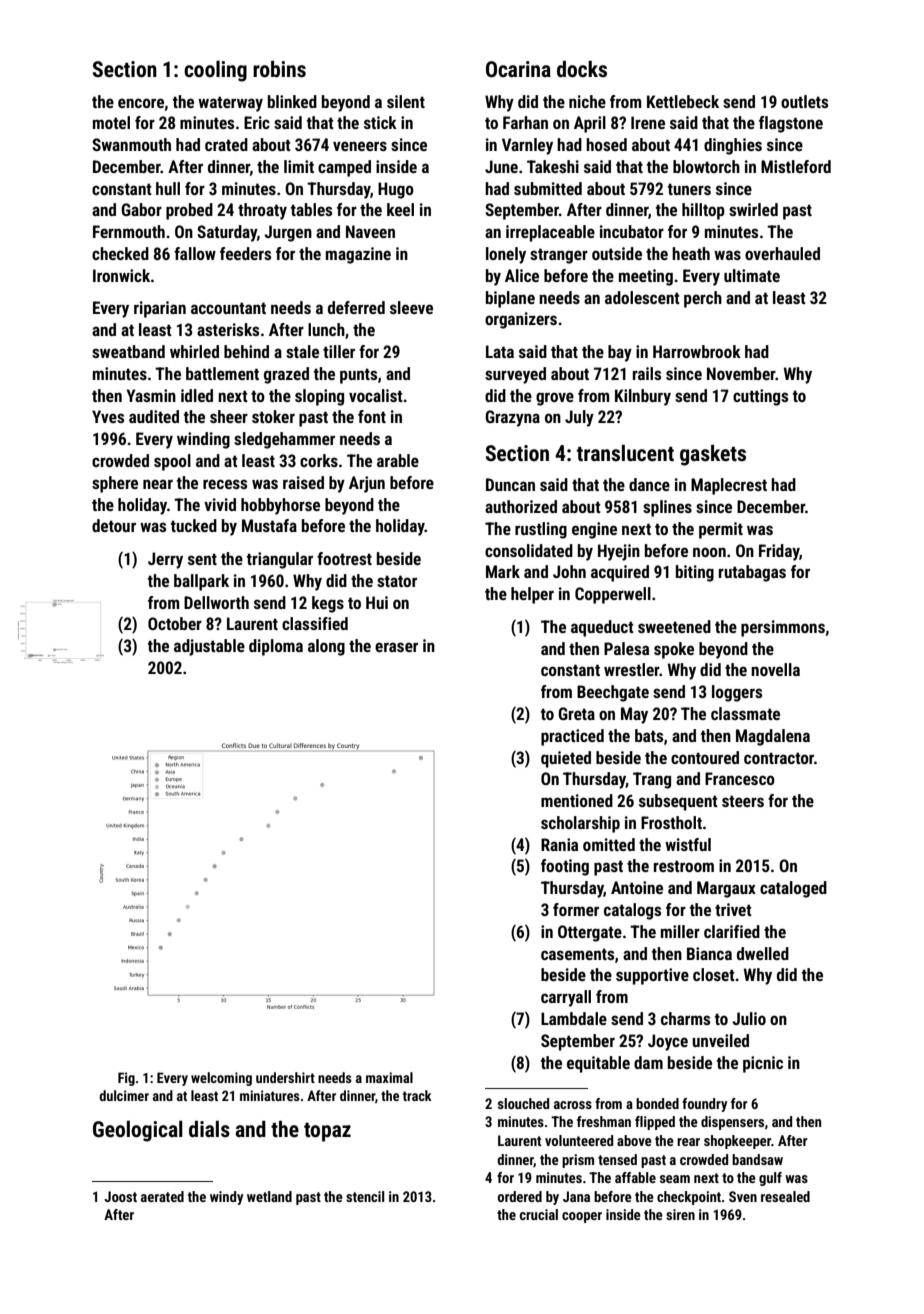 The image size is (924, 1314). Describe the element at coordinates (215, 71) in the screenshot. I see `cooling` at that location.
